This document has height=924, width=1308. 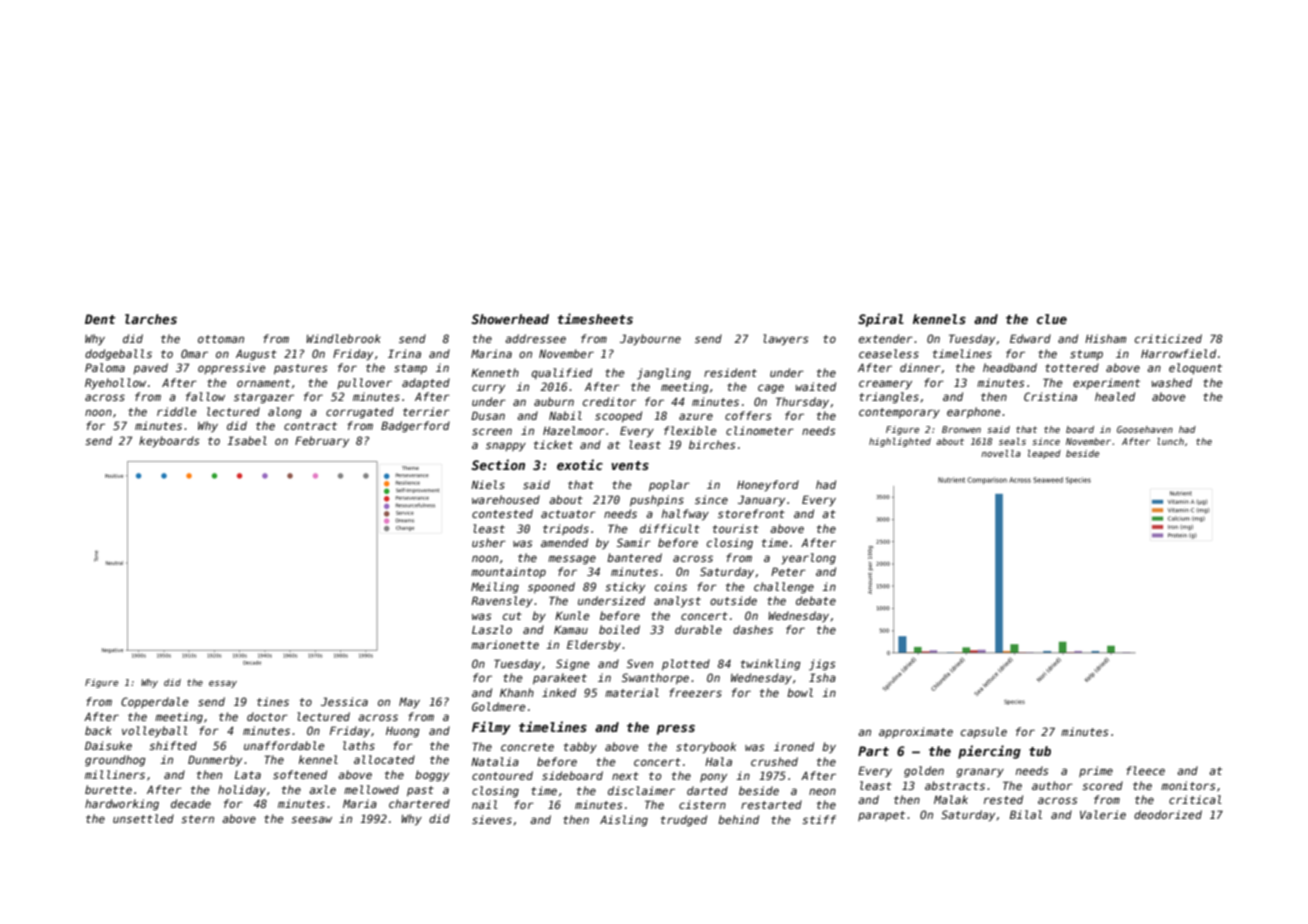 What do you see at coordinates (223, 684) in the document?
I see `essay` at bounding box center [223, 684].
